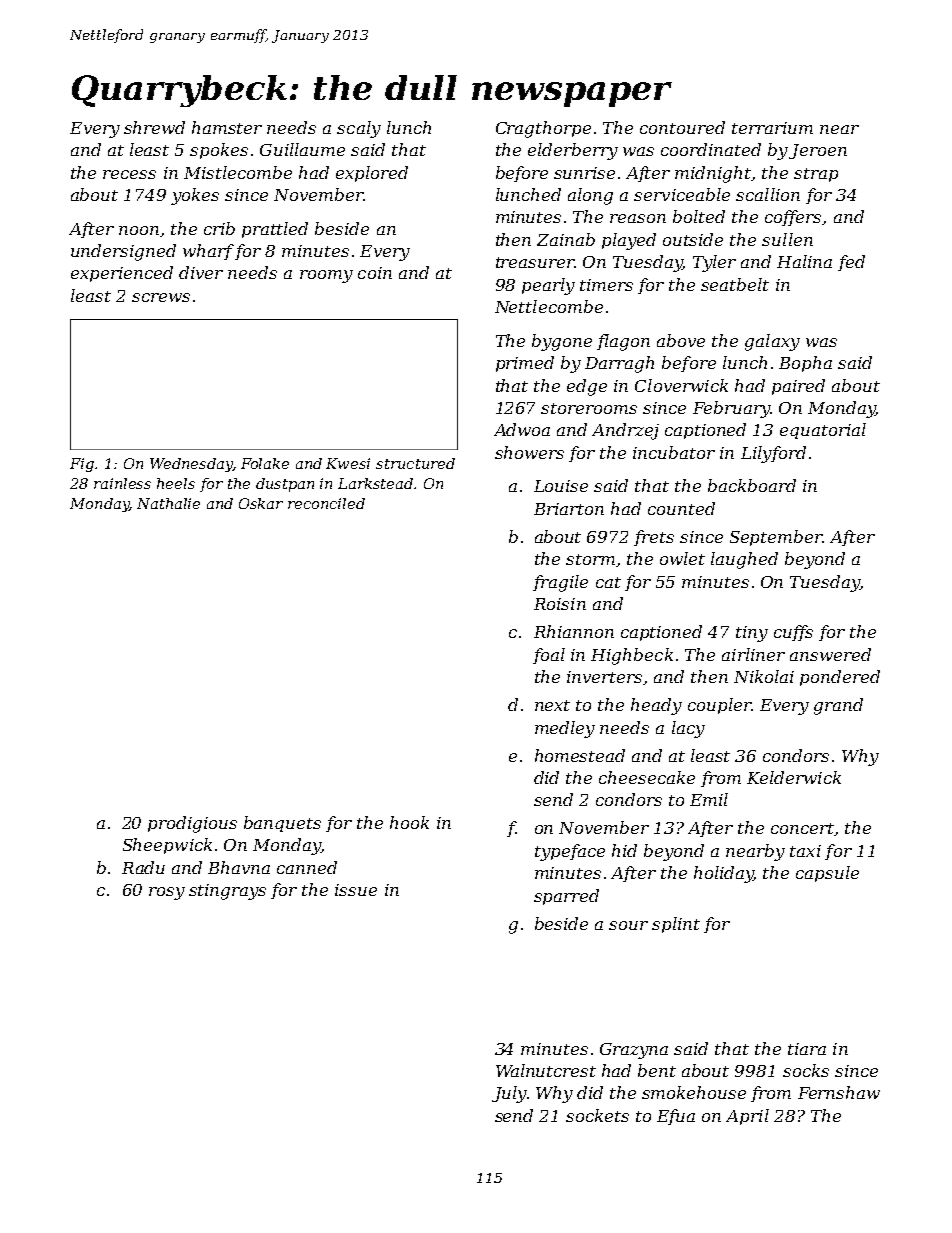  Describe the element at coordinates (693, 239) in the page. I see `outside` at that location.
